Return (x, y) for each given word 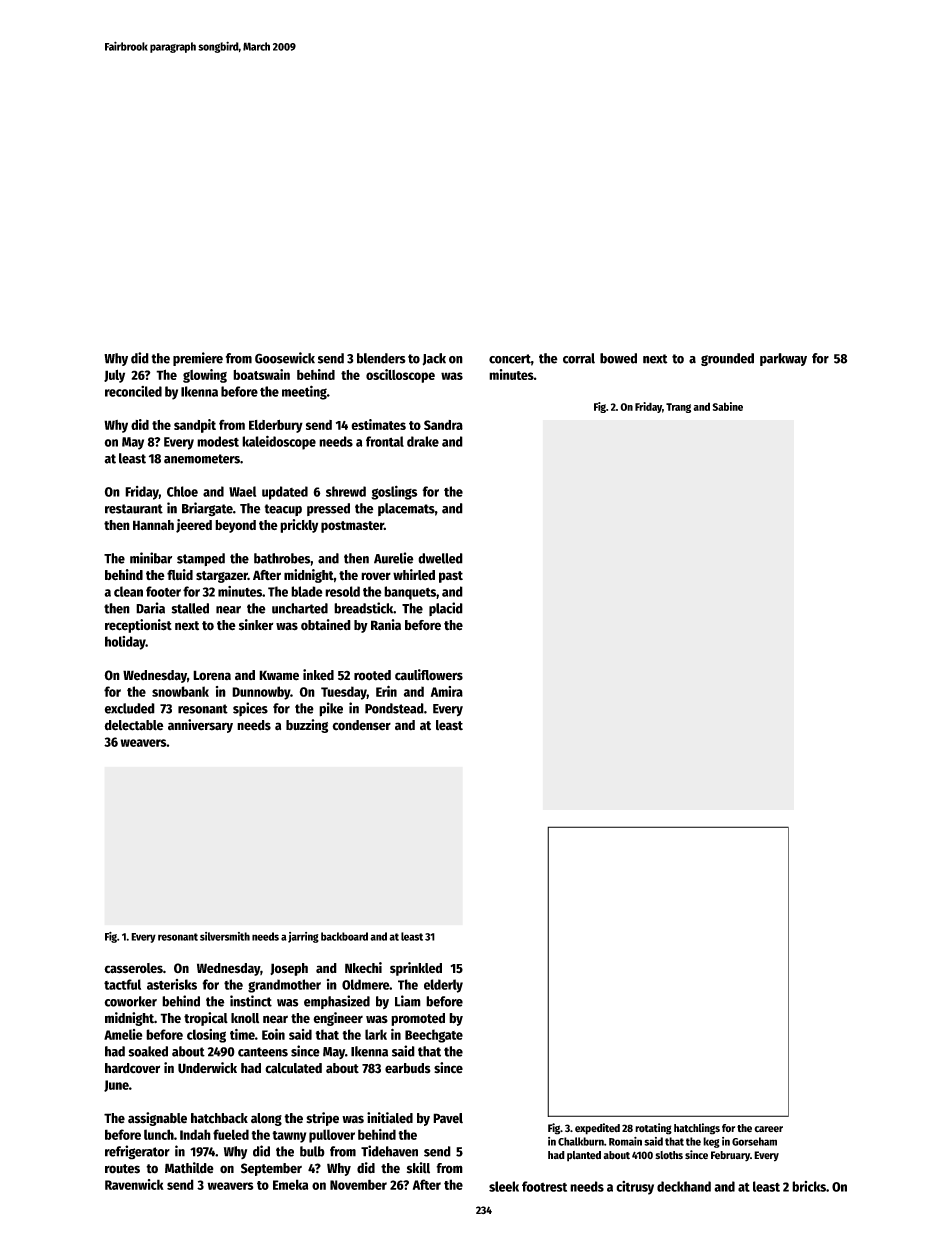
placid (446, 609)
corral (579, 358)
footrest (544, 1186)
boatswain (261, 374)
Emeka (290, 1184)
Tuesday (344, 693)
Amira (447, 691)
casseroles (133, 968)
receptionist (138, 626)
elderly (443, 986)
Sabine (727, 406)
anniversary (200, 726)
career (768, 1129)
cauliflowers (429, 675)
